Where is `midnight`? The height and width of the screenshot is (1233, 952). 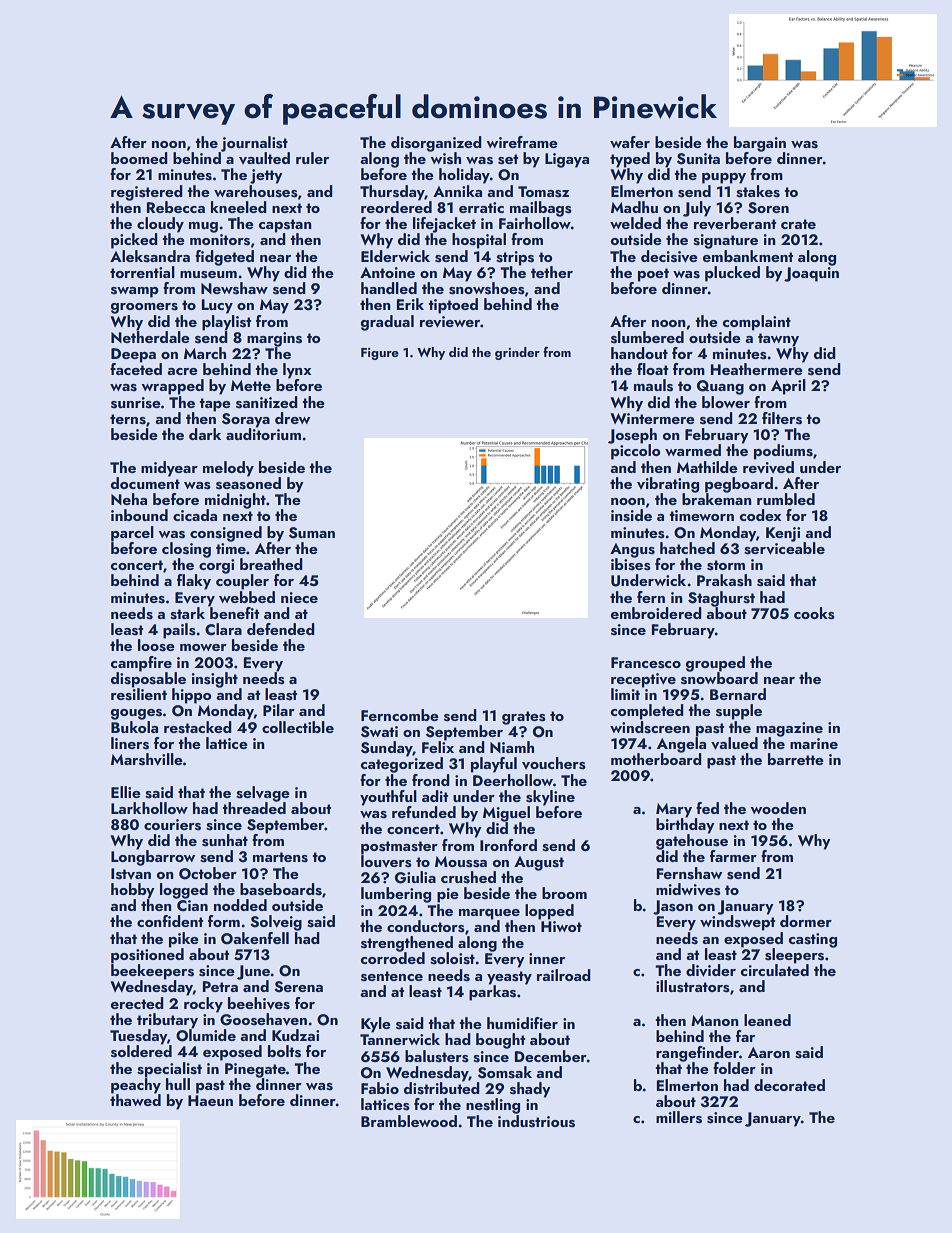
midnight is located at coordinates (235, 501).
